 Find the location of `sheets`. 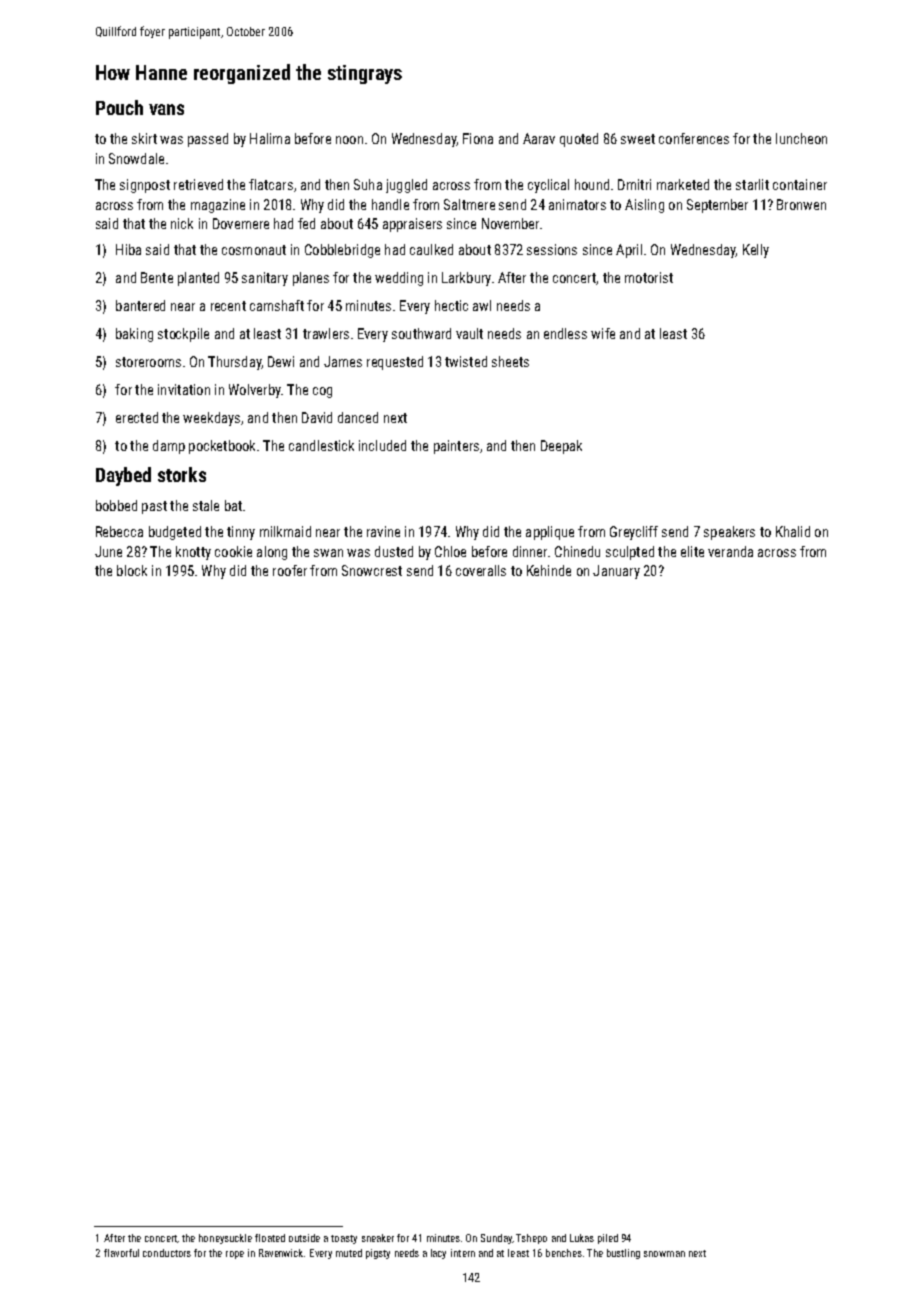

sheets is located at coordinates (510, 361).
